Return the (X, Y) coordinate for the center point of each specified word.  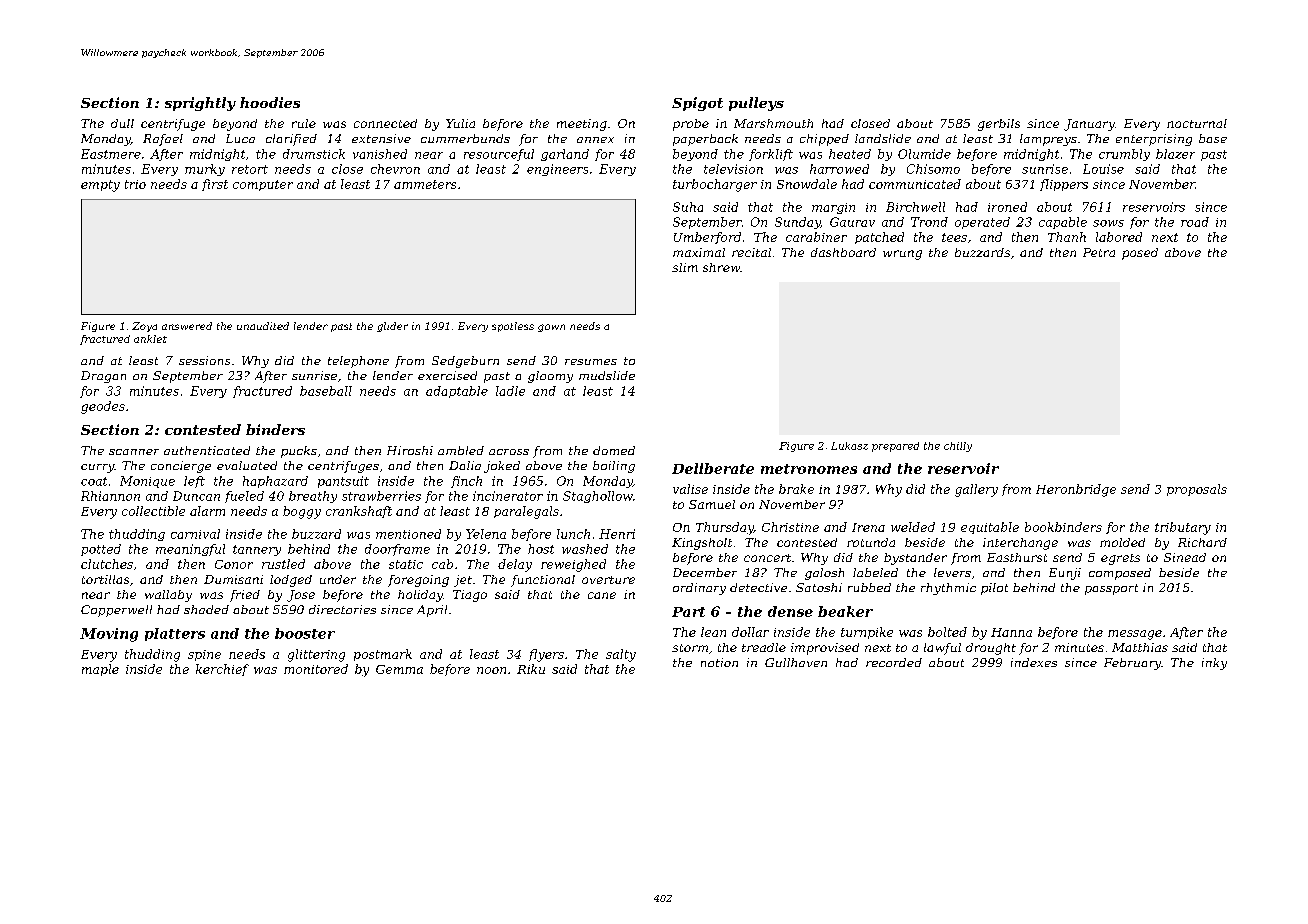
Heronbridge (1076, 490)
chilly (958, 447)
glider (392, 327)
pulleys (756, 104)
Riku (531, 669)
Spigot (697, 104)
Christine (790, 527)
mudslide (607, 375)
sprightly (200, 104)
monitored (316, 669)
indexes (1034, 662)
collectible (153, 511)
